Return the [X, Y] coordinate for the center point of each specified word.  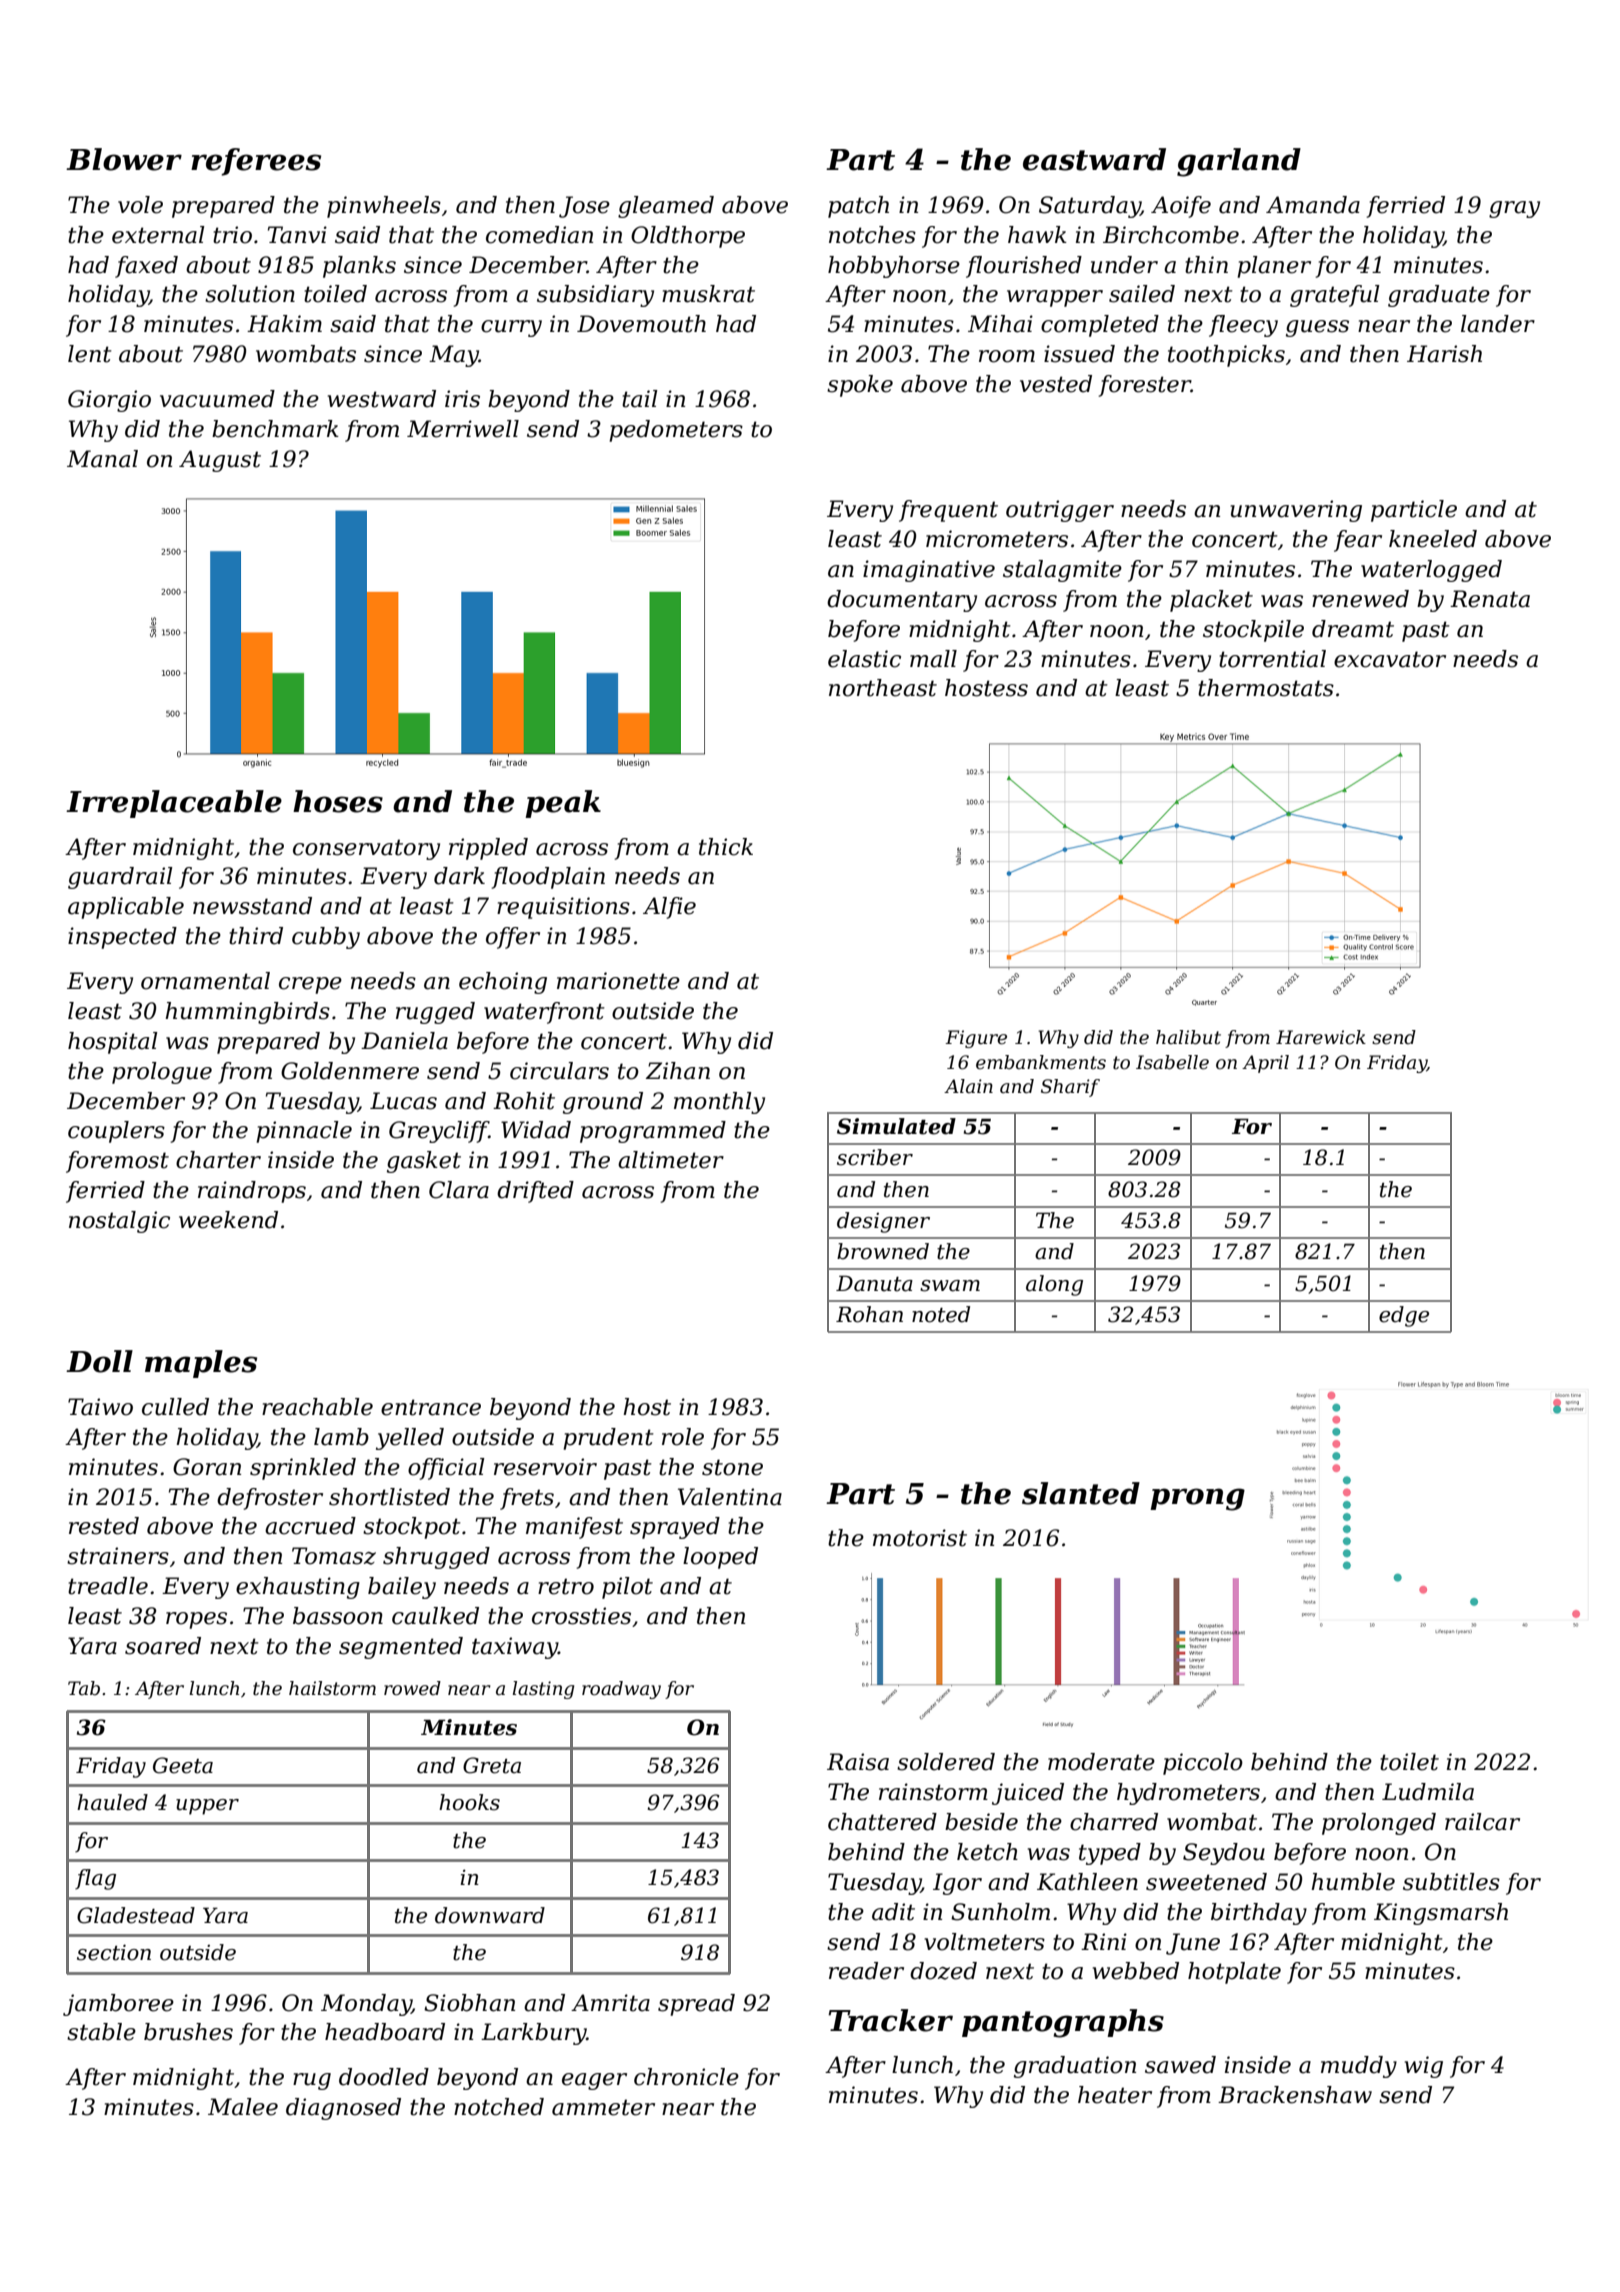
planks [359, 267]
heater [1115, 2095]
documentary [902, 601]
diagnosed [343, 2109]
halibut [1188, 1037]
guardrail [120, 878]
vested [1056, 384]
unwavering [1296, 511]
